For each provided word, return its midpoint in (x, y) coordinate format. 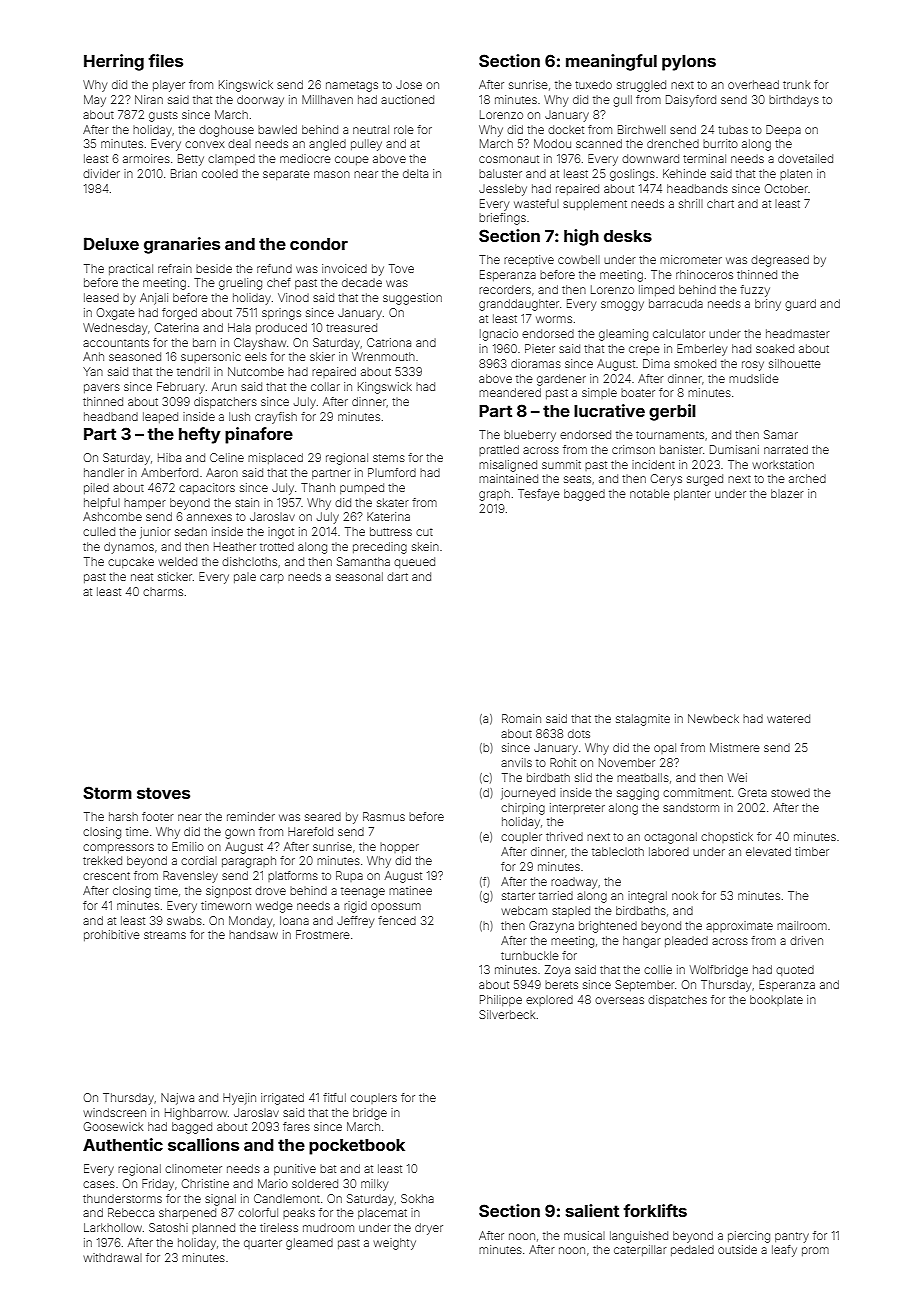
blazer (787, 493)
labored (669, 851)
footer (158, 816)
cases (99, 1184)
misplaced (275, 458)
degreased (780, 261)
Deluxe (111, 243)
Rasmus (384, 816)
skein (425, 546)
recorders (505, 289)
